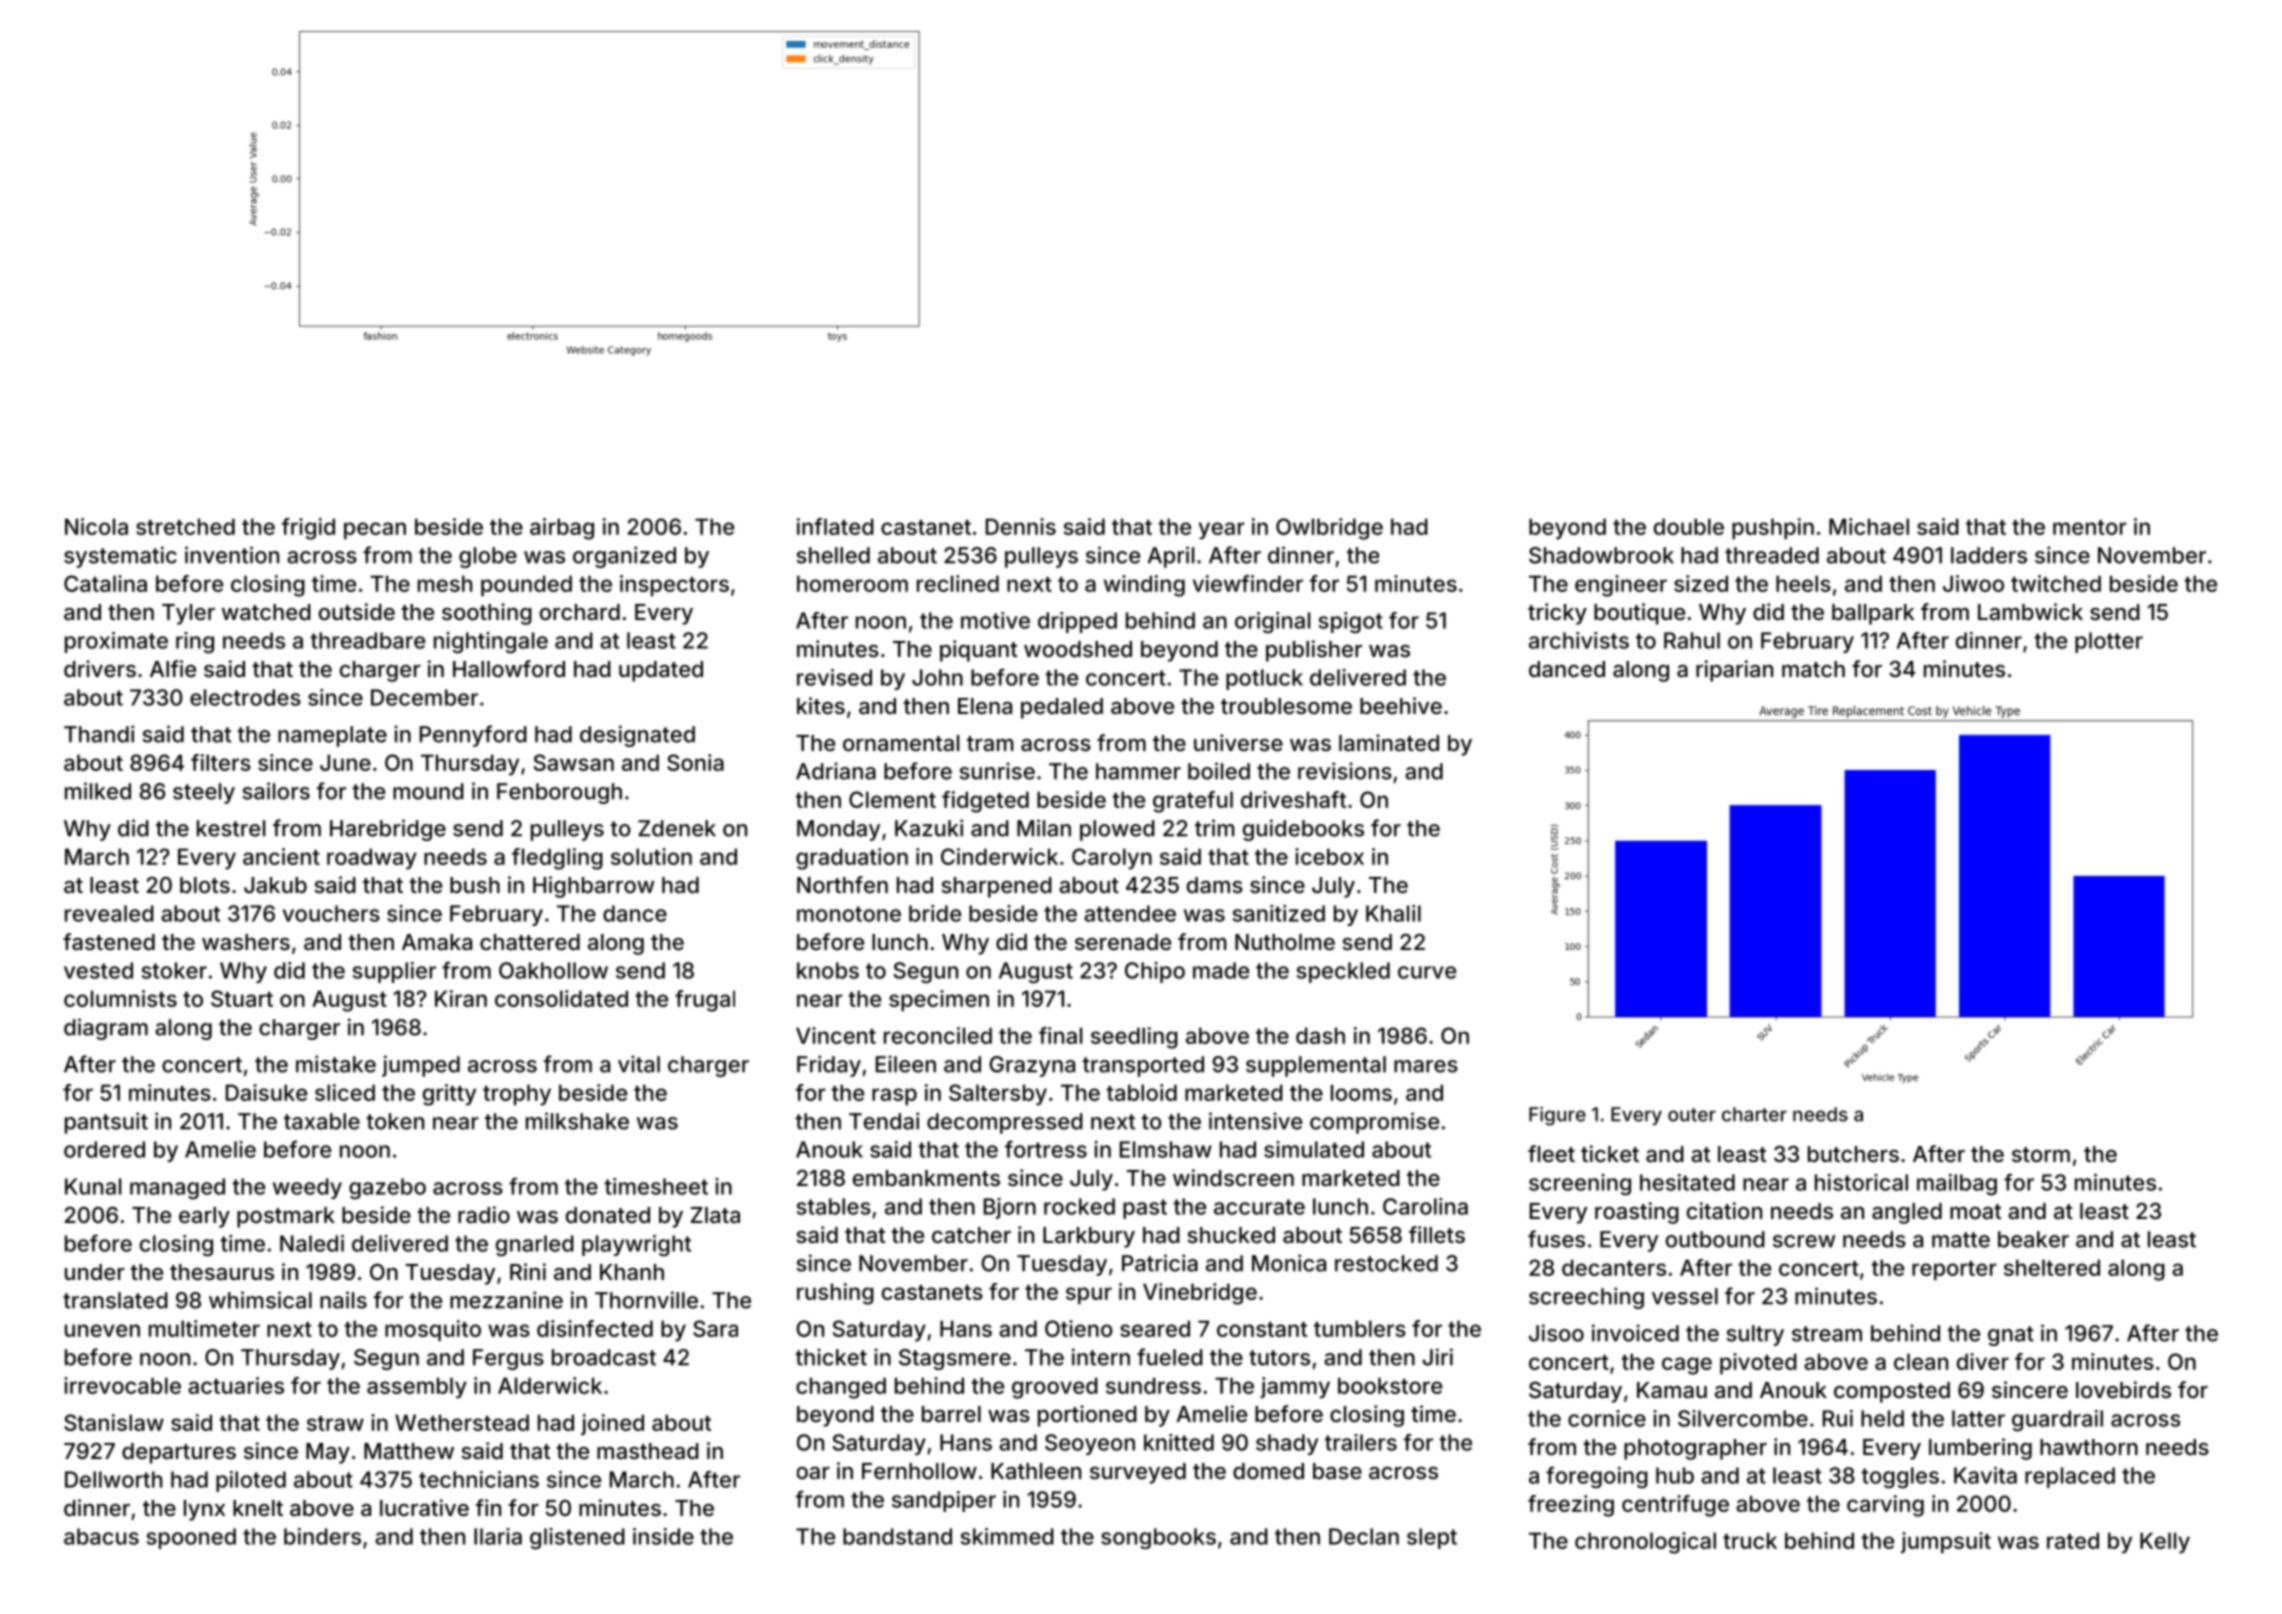  What do you see at coordinates (1432, 1538) in the screenshot?
I see `slept` at bounding box center [1432, 1538].
